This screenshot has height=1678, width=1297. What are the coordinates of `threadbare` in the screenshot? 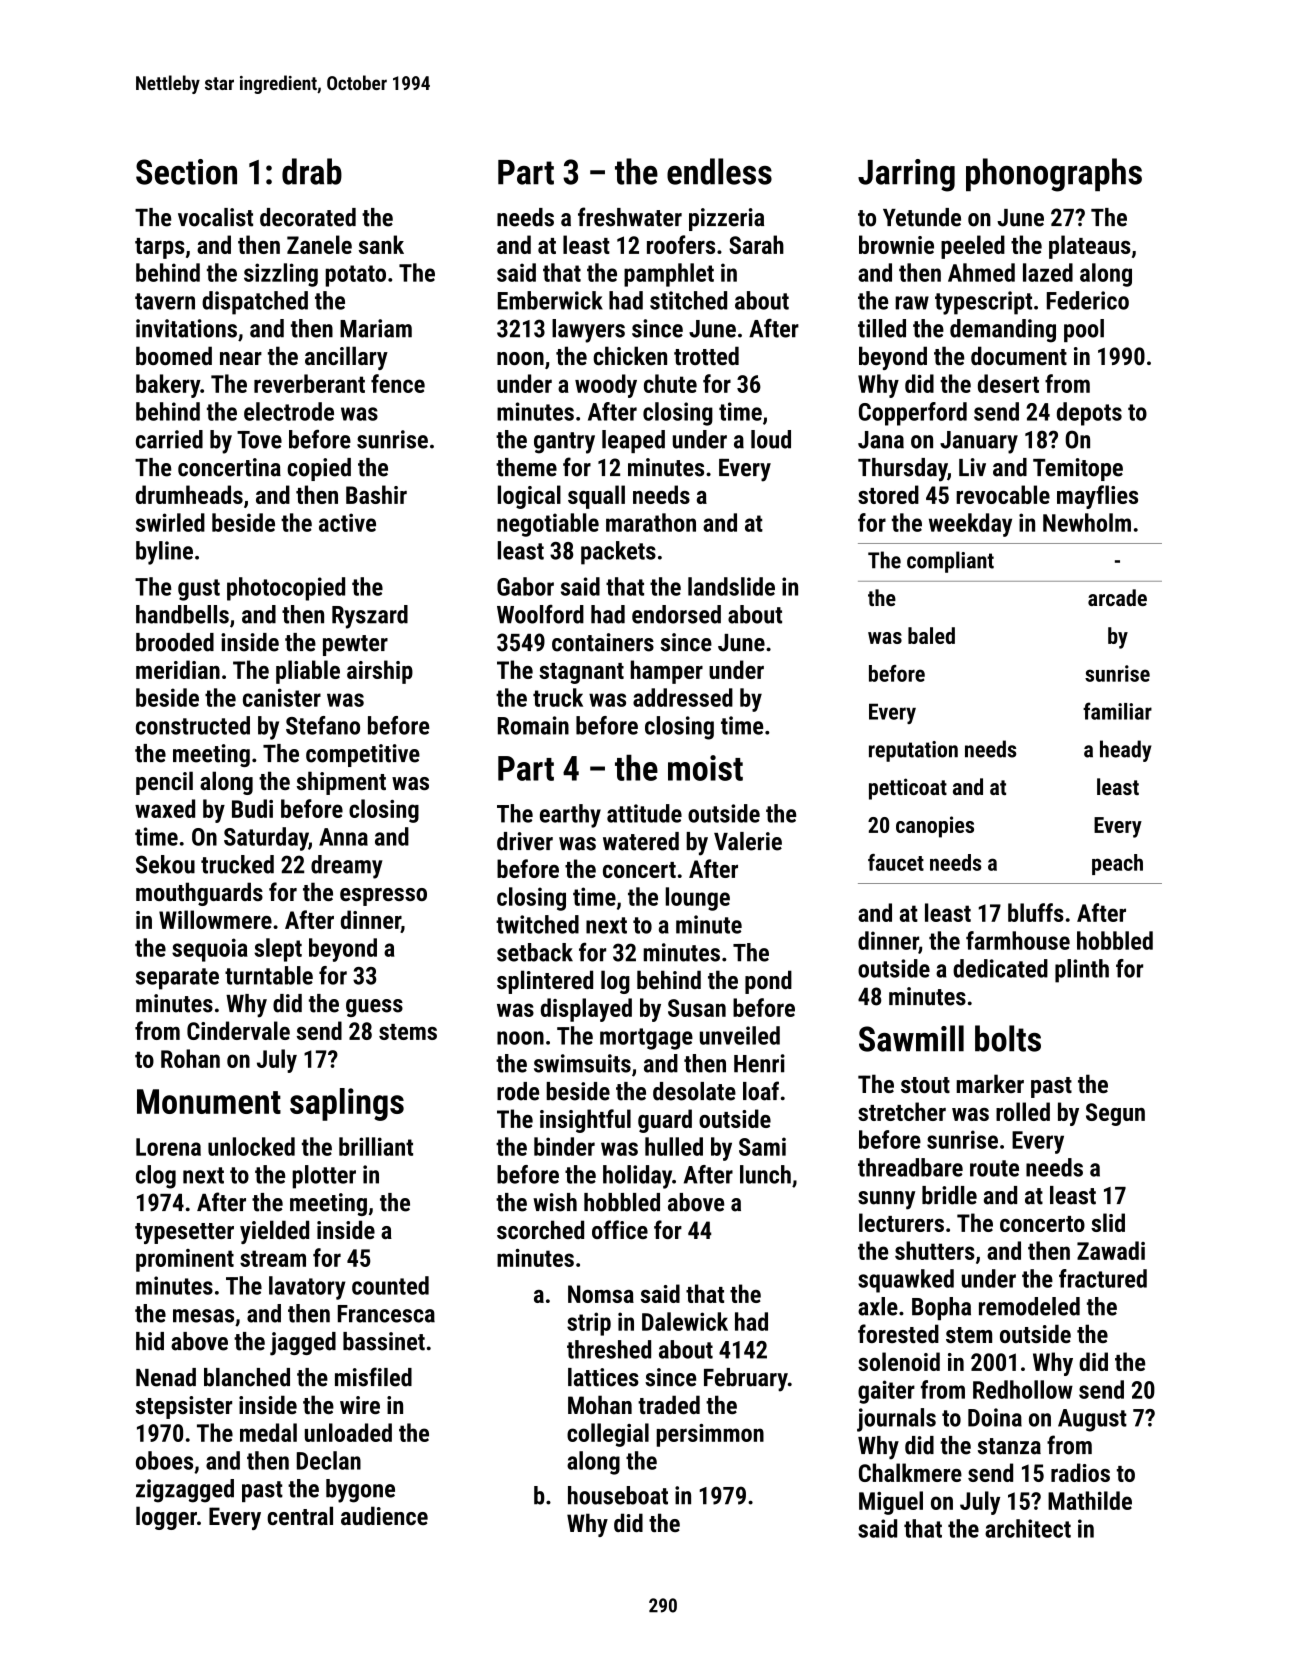 It's located at (910, 1167).
